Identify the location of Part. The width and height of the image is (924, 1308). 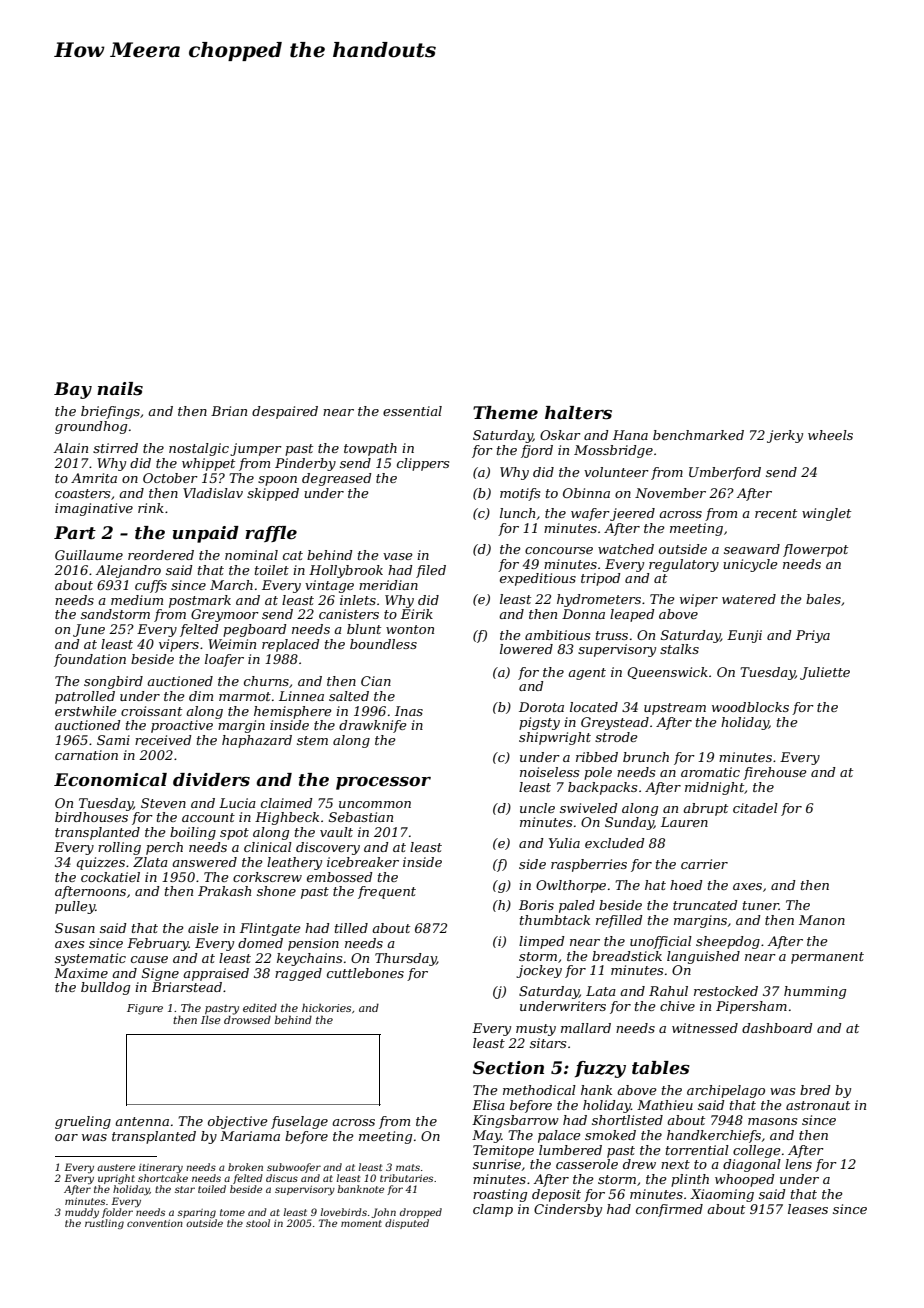
(75, 533).
